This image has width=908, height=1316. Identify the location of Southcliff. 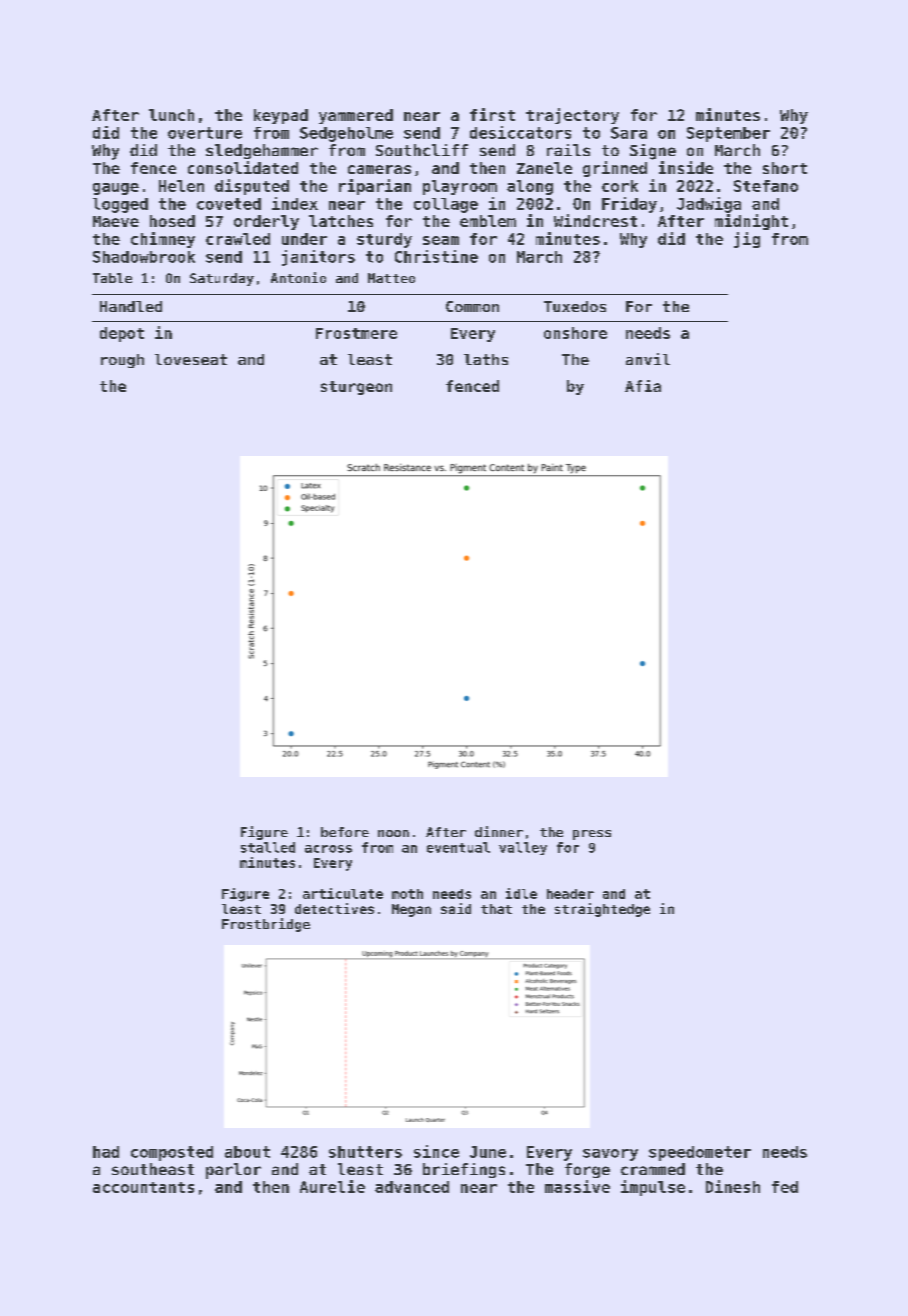
(422, 150).
